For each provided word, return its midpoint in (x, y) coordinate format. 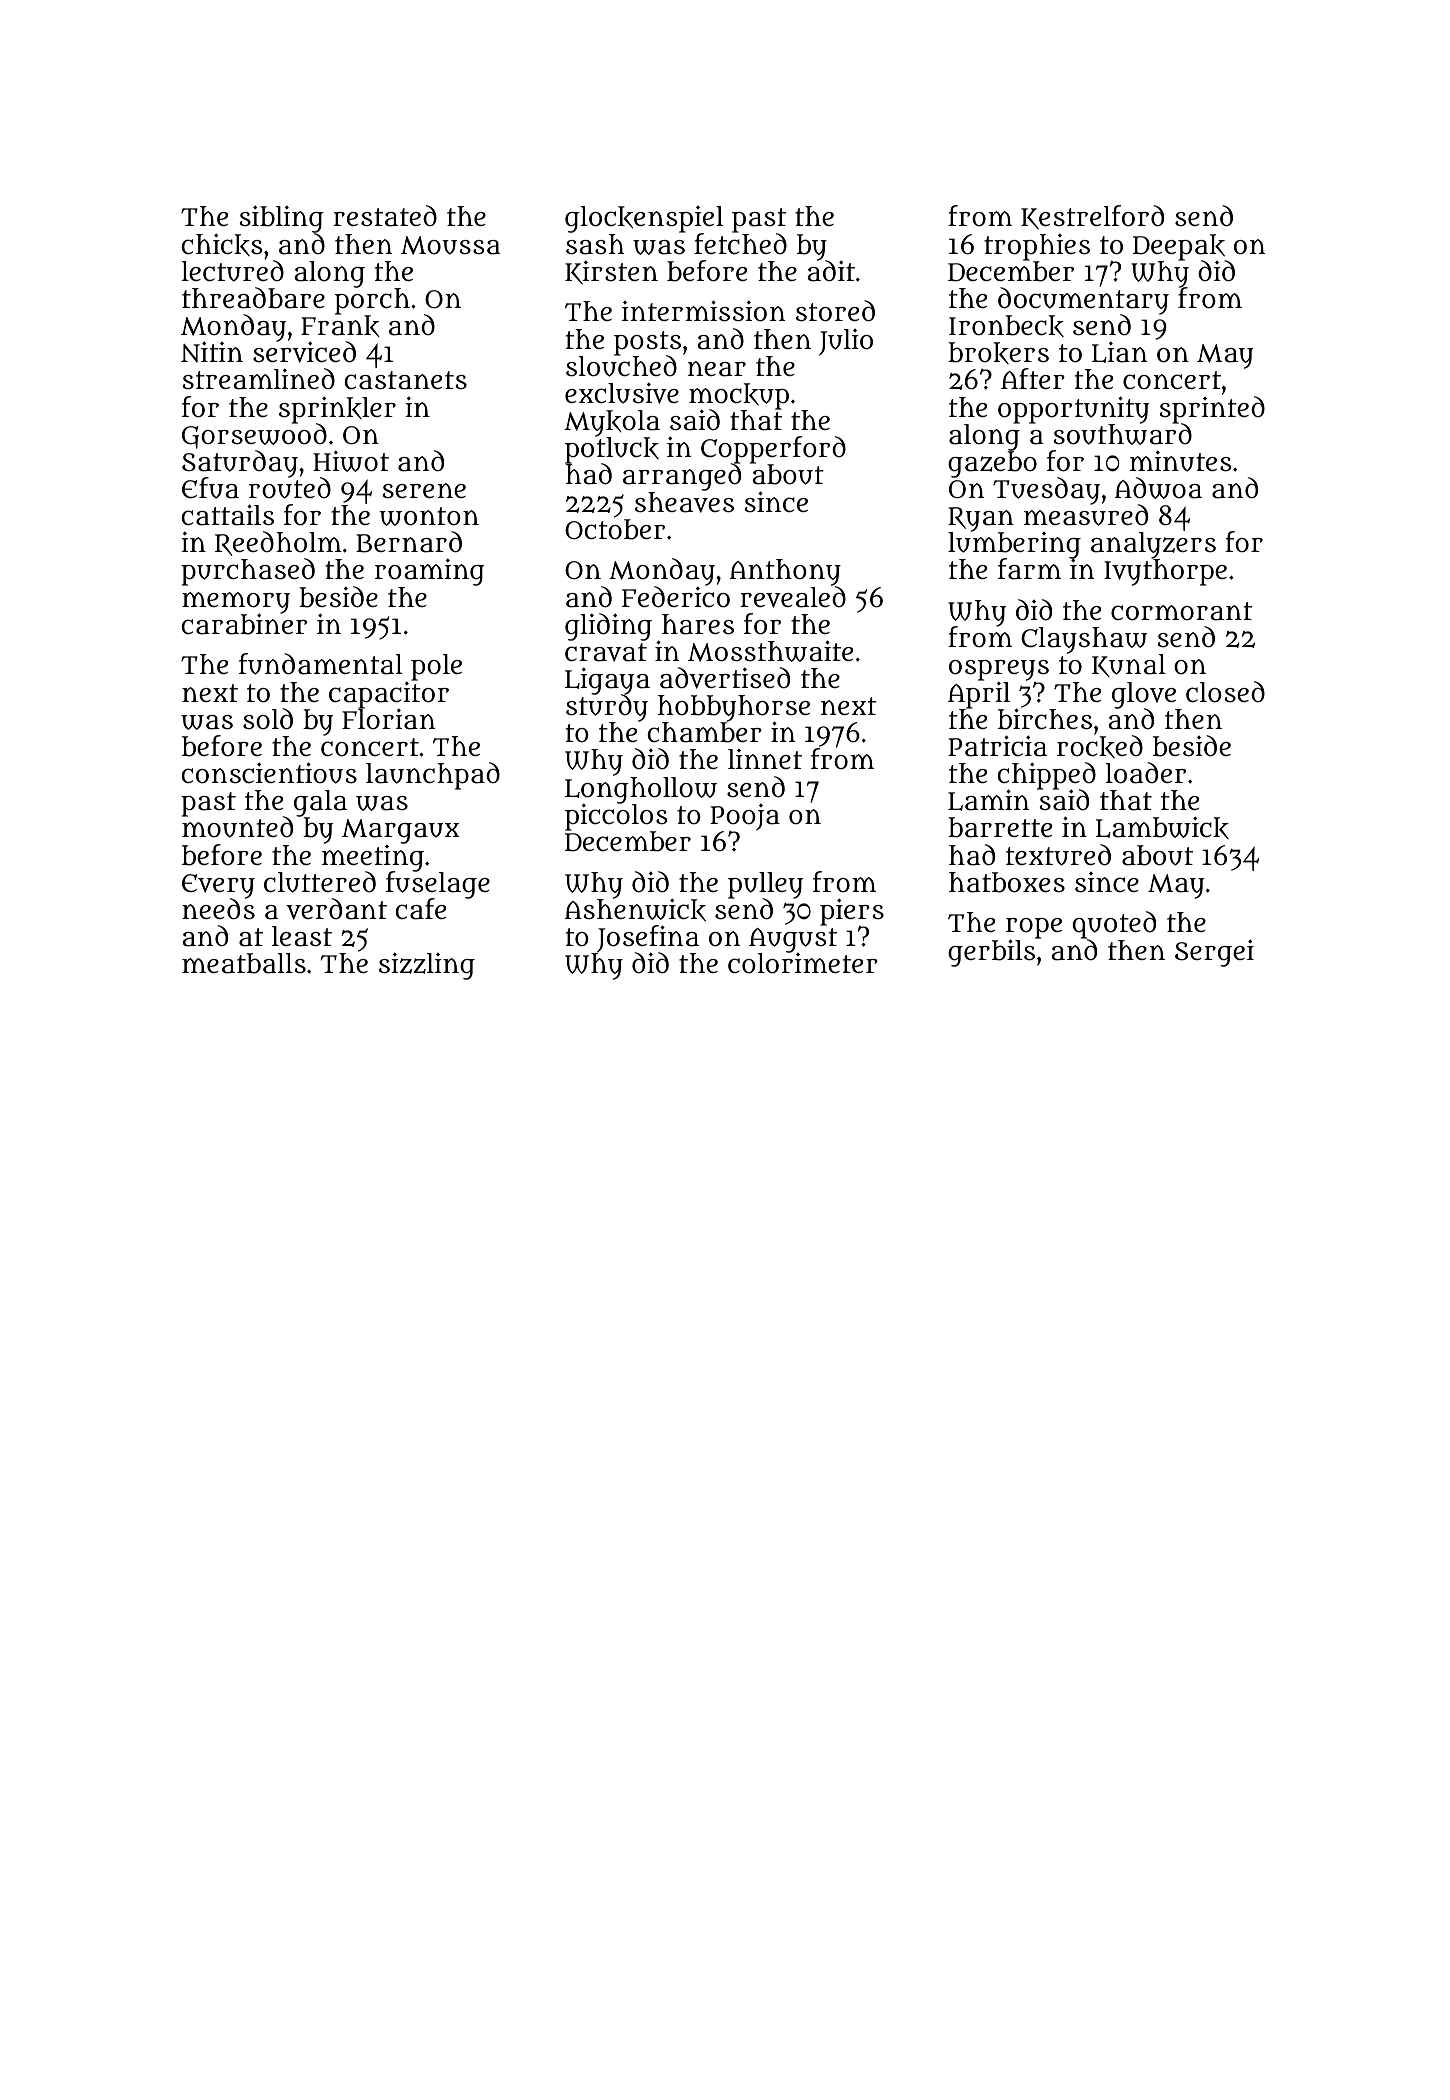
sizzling (427, 966)
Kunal (1129, 665)
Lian (1119, 352)
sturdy (607, 709)
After (1033, 378)
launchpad (433, 776)
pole (436, 667)
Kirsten (611, 272)
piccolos (616, 817)
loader (1146, 773)
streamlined (258, 379)
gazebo (992, 464)
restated (385, 216)
